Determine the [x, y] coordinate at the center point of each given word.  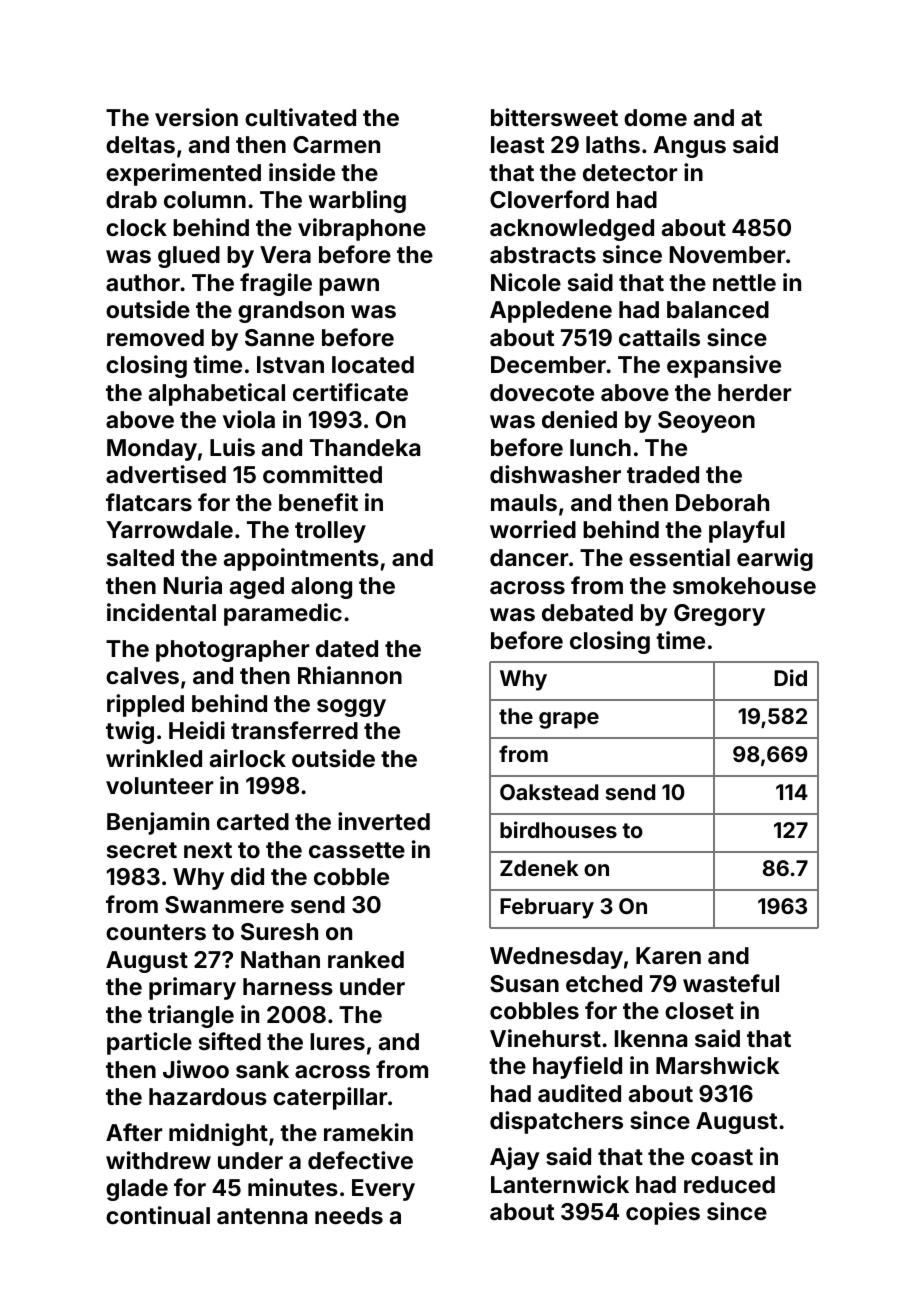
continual [158, 1215]
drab [131, 199]
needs [349, 1215]
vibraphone [362, 229]
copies [663, 1213]
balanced [718, 309]
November [728, 254]
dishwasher [555, 474]
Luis [232, 447]
